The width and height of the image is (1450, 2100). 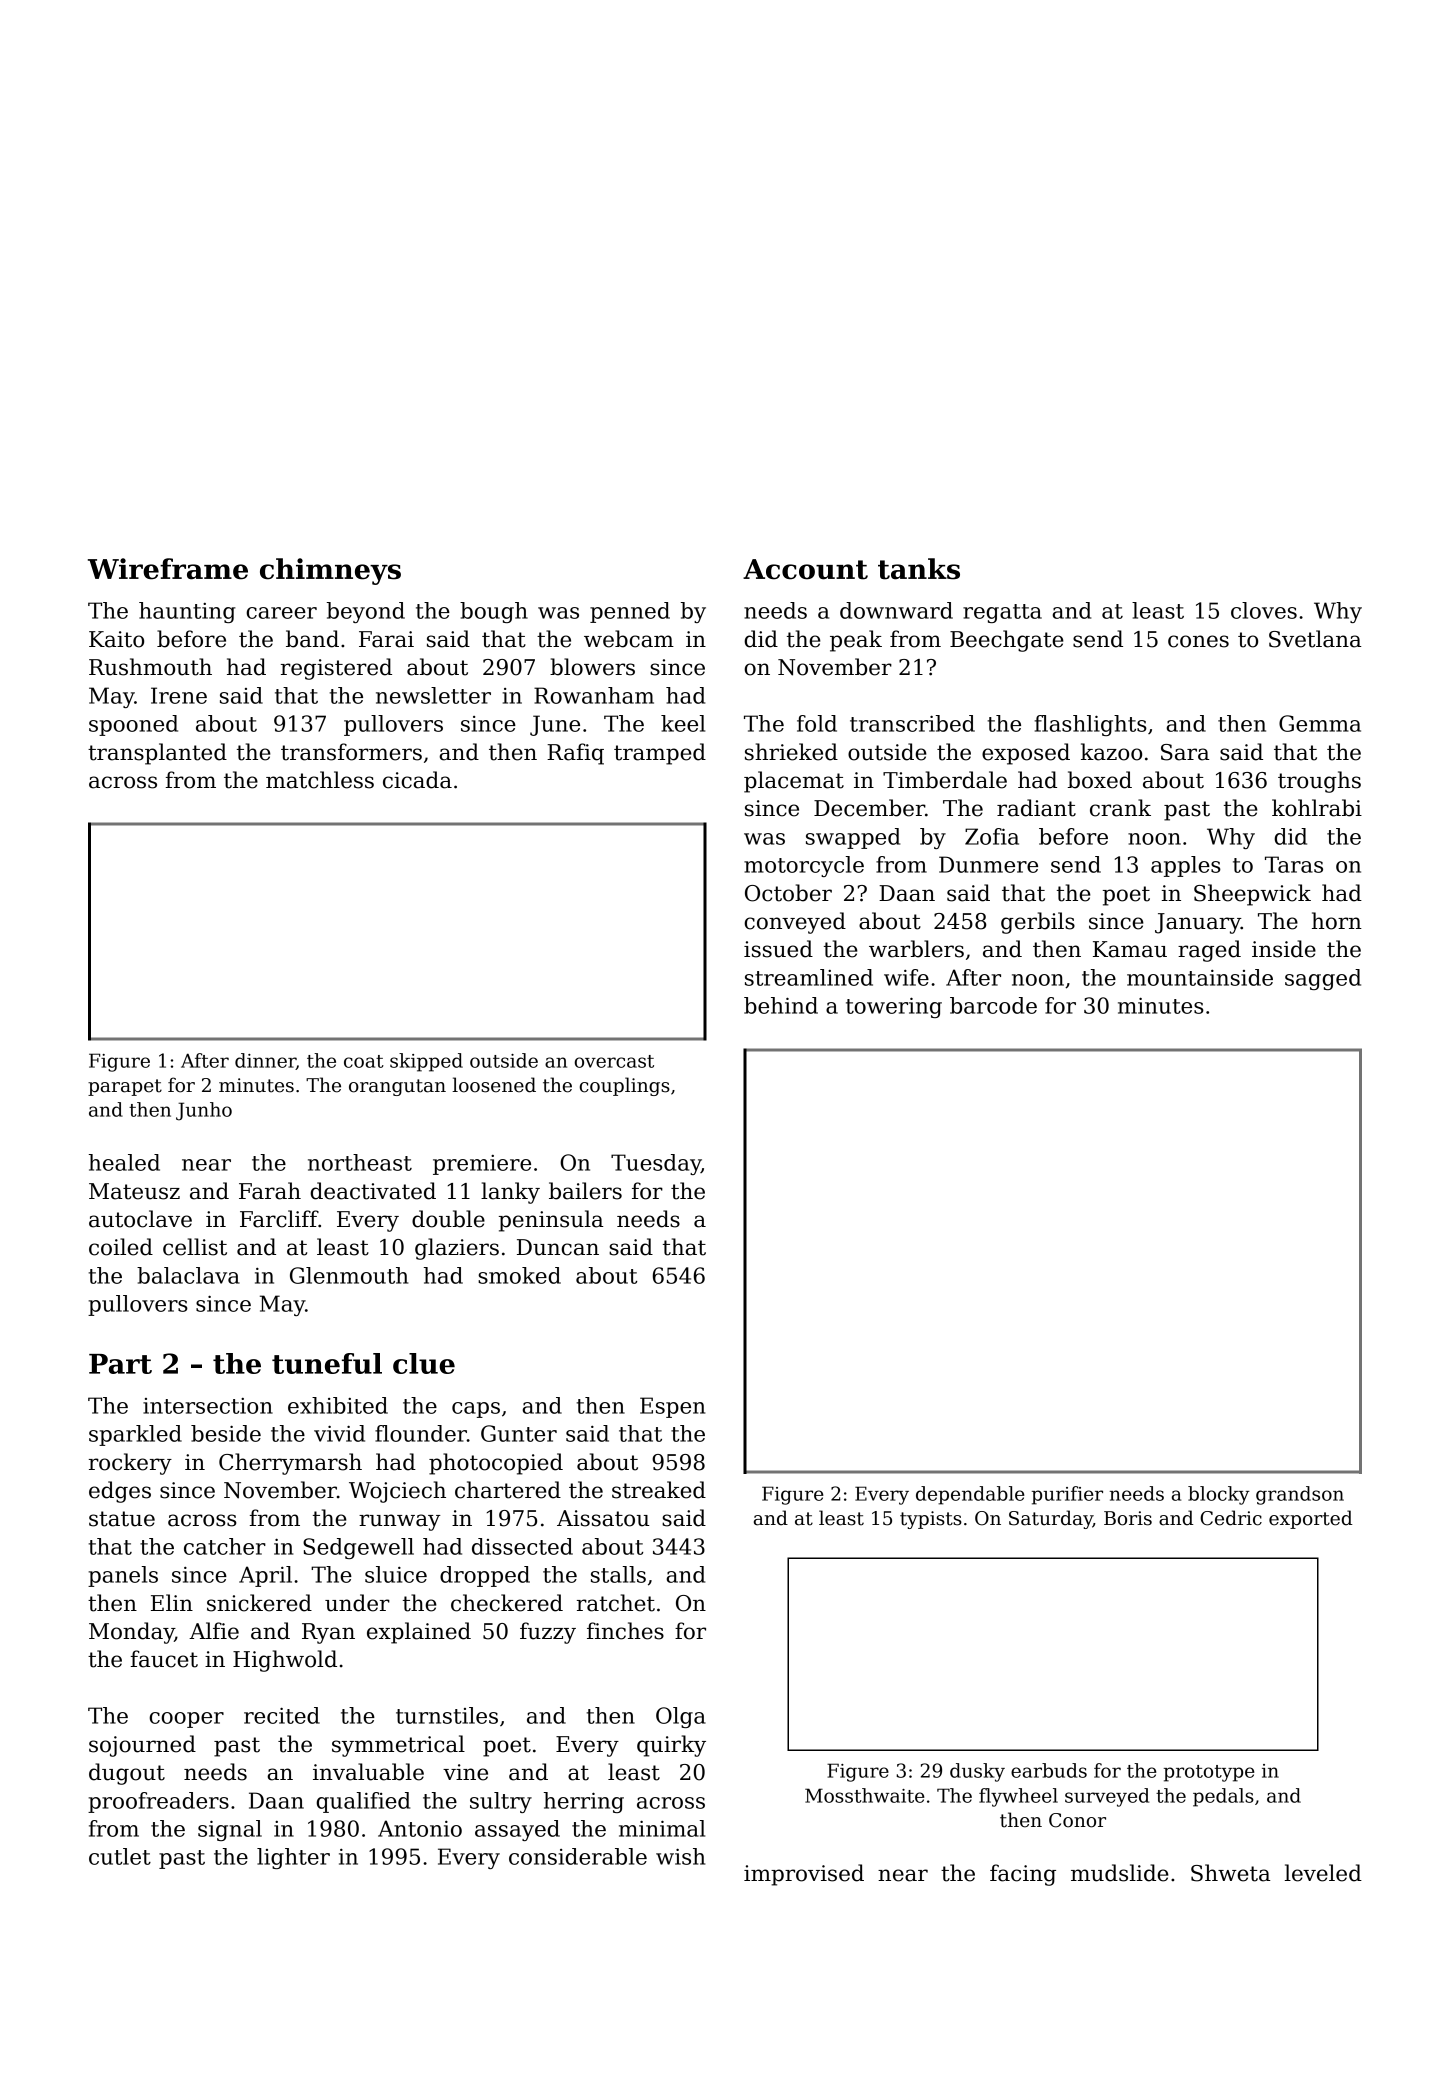 What do you see at coordinates (788, 893) in the image?
I see `October` at bounding box center [788, 893].
